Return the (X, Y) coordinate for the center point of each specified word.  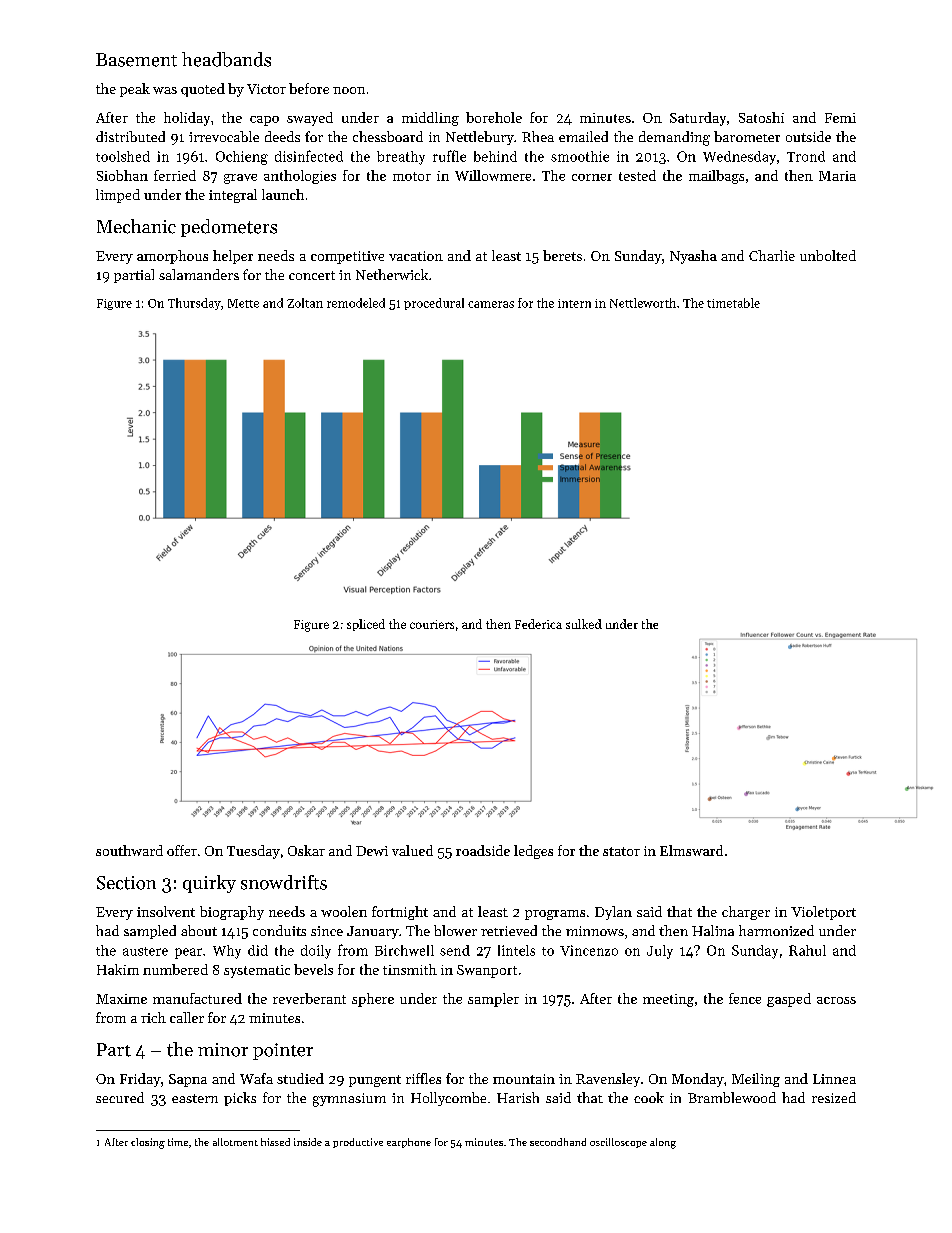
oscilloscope (618, 1143)
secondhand (558, 1142)
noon (349, 90)
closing (148, 1143)
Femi (840, 118)
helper (233, 257)
